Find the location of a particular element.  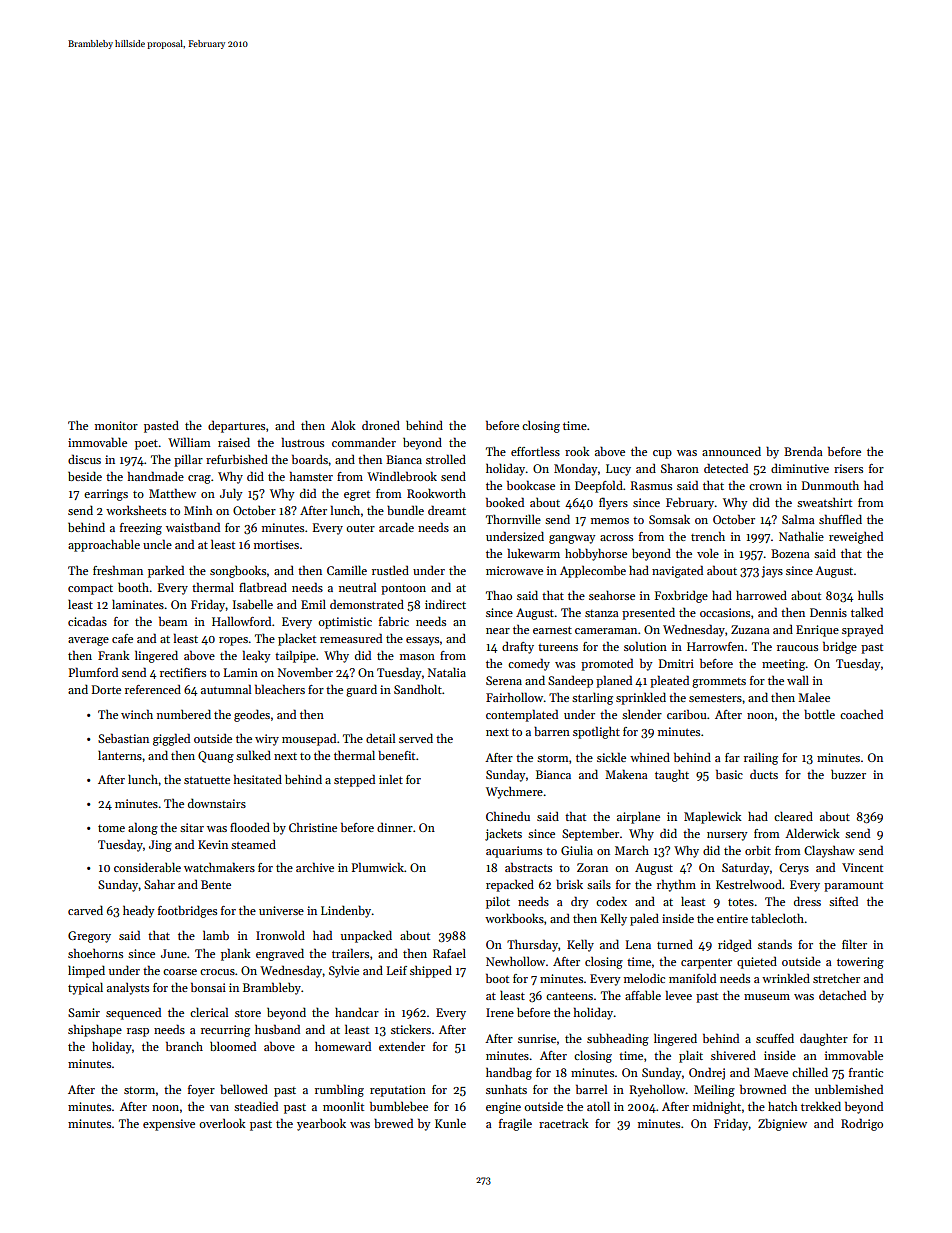

giggled is located at coordinates (171, 739).
